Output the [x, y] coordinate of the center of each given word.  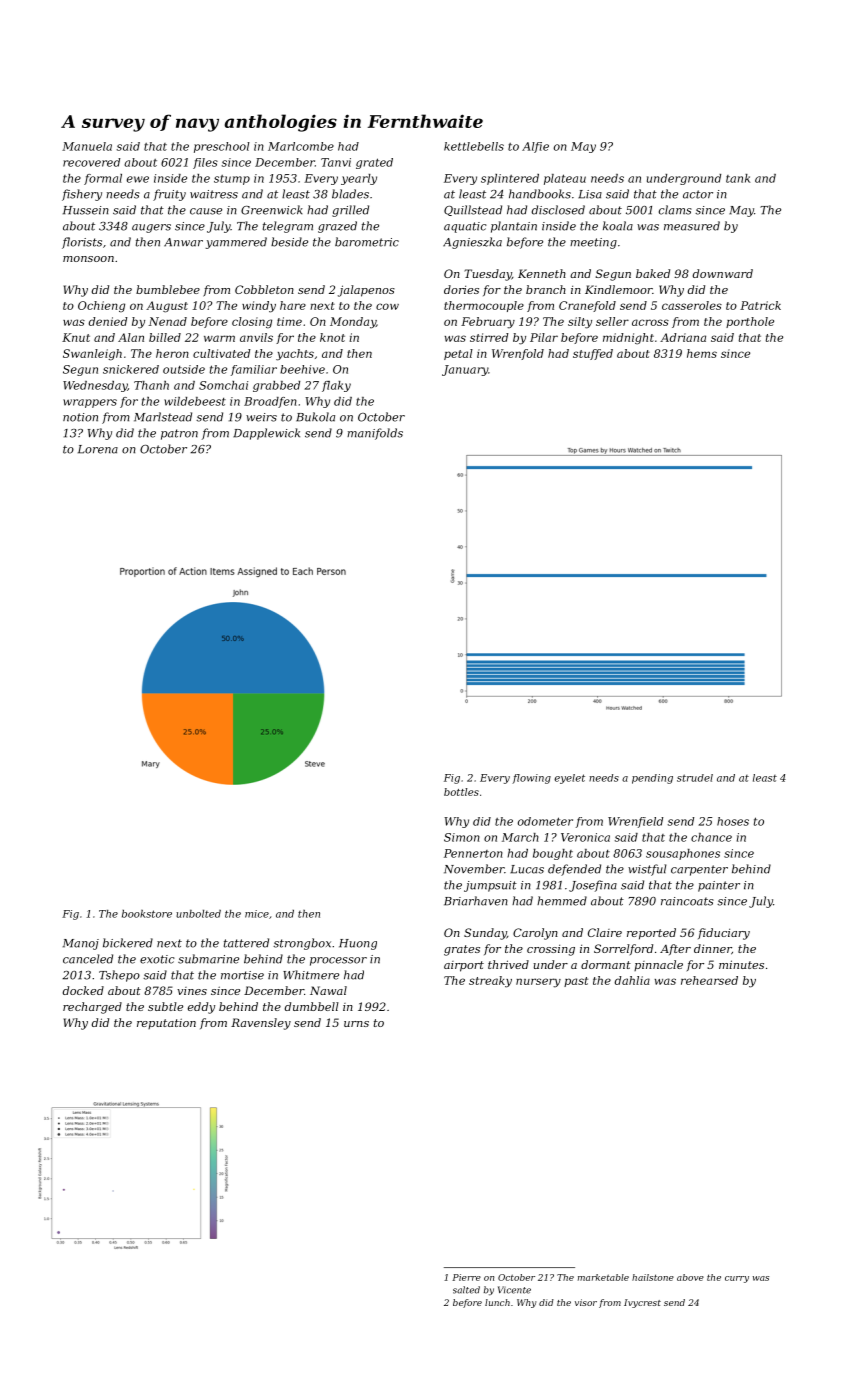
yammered [236, 243]
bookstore [147, 914]
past [576, 982]
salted [466, 1290]
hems [702, 353]
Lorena [98, 449]
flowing [531, 779]
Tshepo [119, 976]
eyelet [569, 779]
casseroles [692, 305]
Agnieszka [472, 243]
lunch [497, 1302]
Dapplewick [266, 434]
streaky [490, 982]
